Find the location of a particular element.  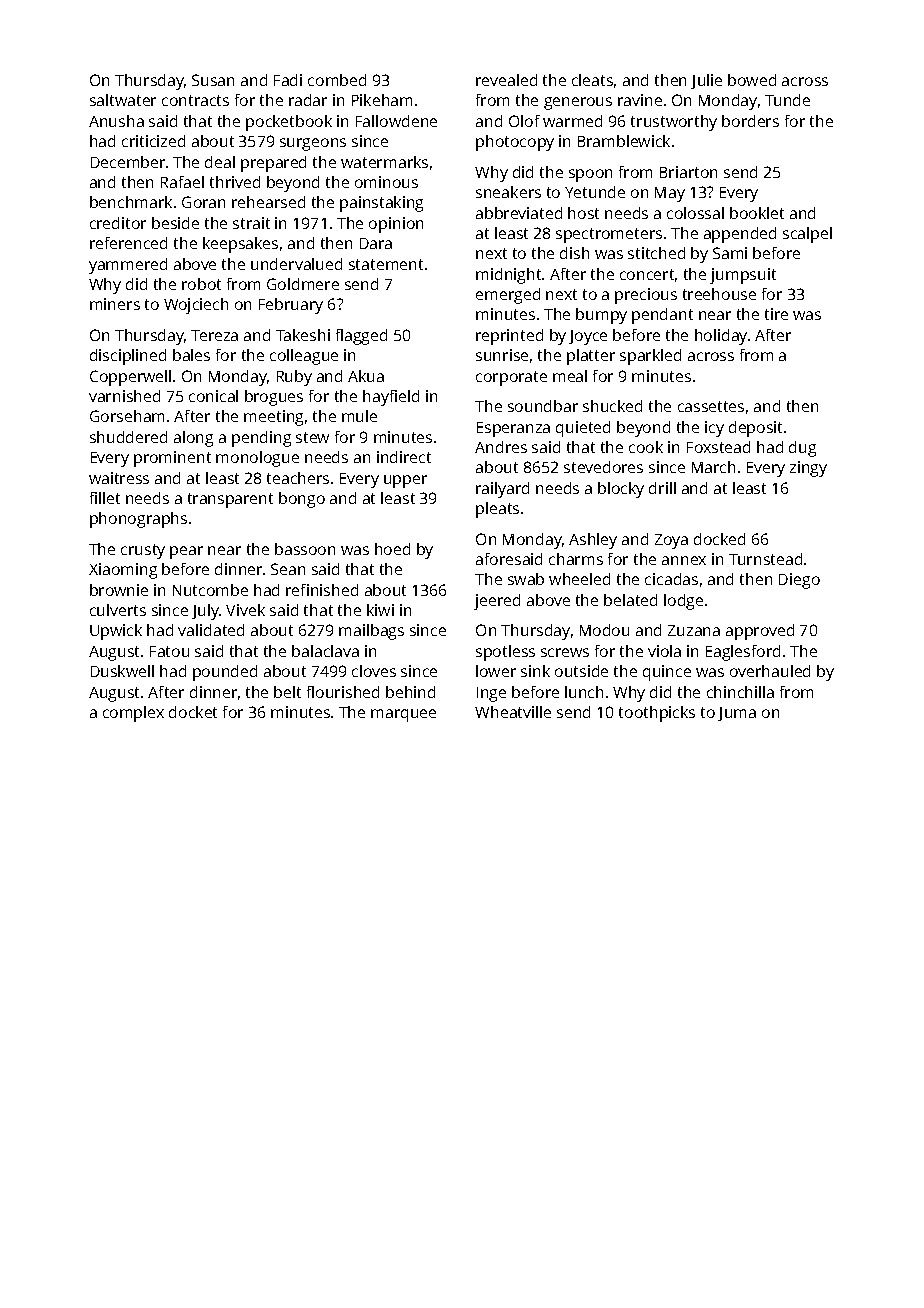

bowed is located at coordinates (752, 80).
